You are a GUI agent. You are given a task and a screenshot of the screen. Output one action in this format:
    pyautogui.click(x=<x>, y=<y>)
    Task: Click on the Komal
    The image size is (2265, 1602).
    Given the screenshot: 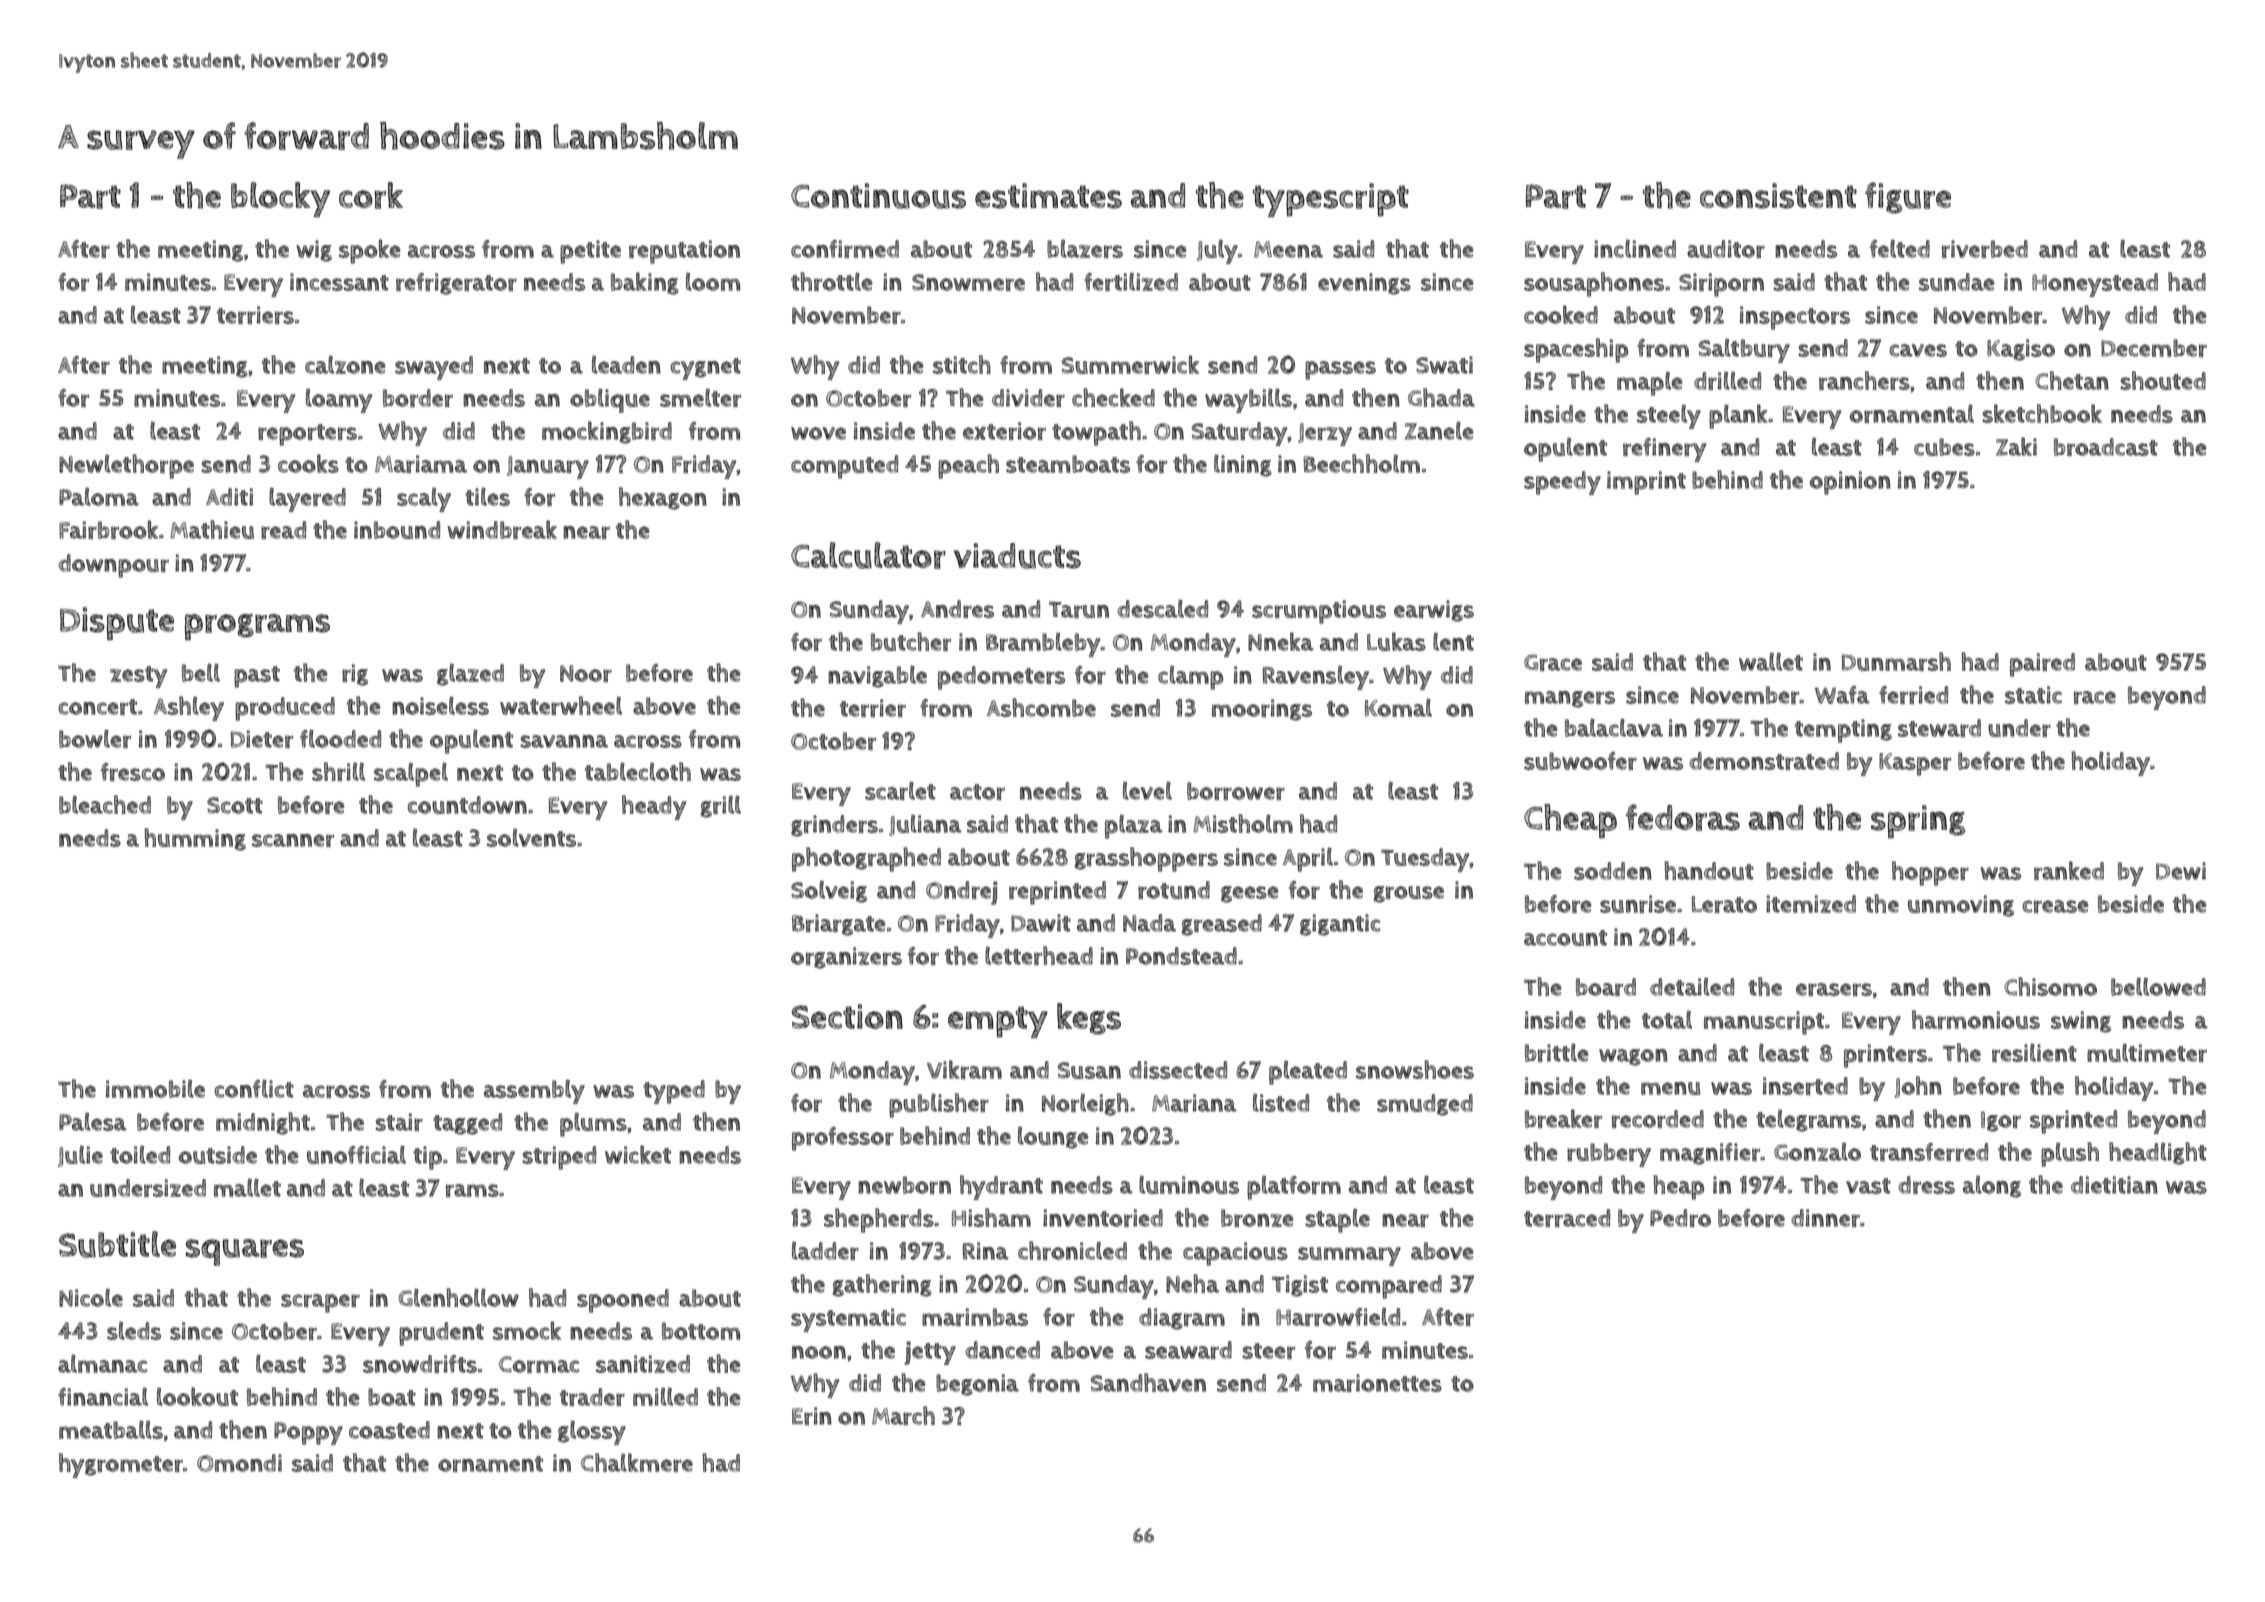 What is the action you would take?
    pyautogui.click(x=1398, y=707)
